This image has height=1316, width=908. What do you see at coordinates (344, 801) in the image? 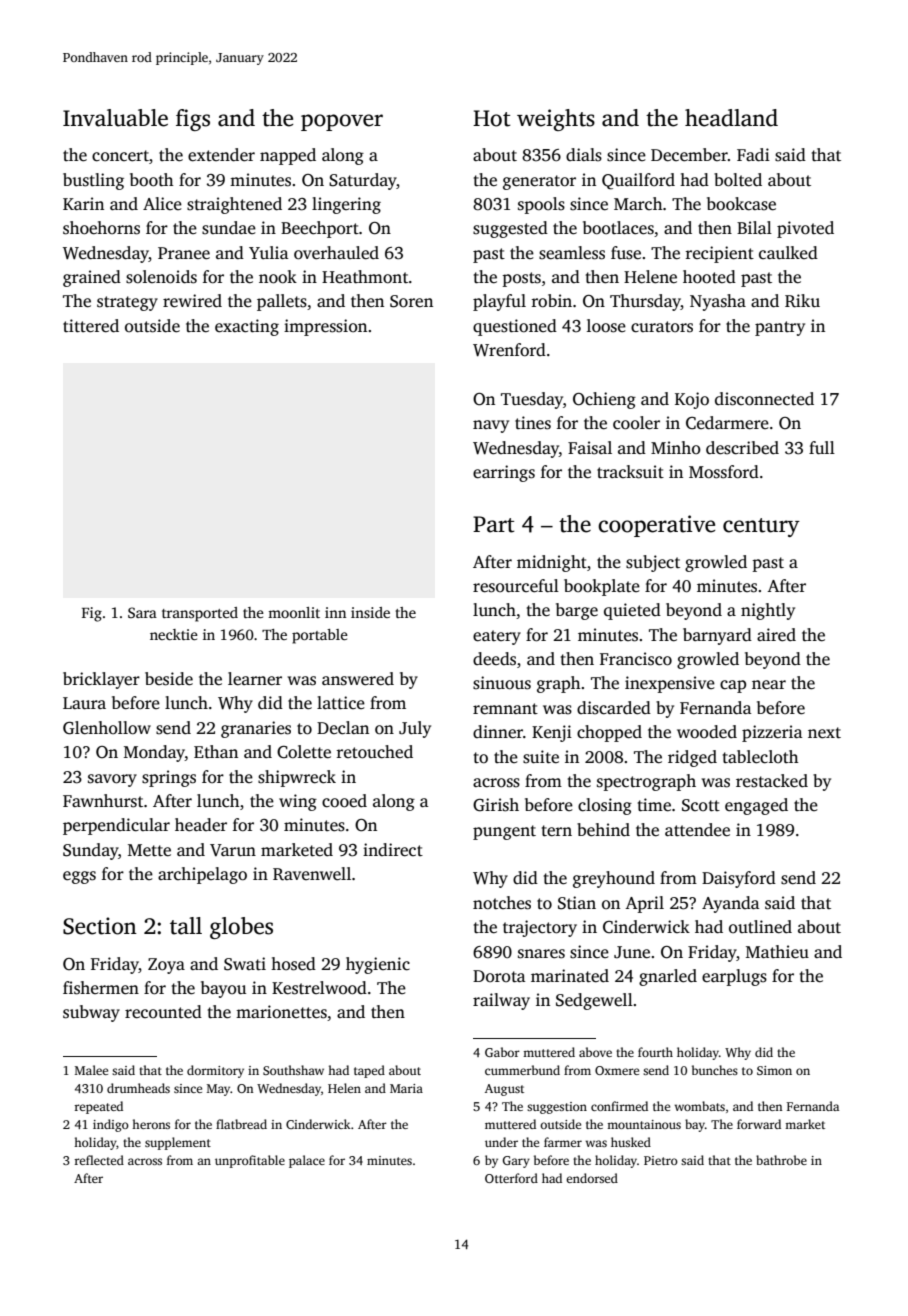
I see `cooed` at bounding box center [344, 801].
